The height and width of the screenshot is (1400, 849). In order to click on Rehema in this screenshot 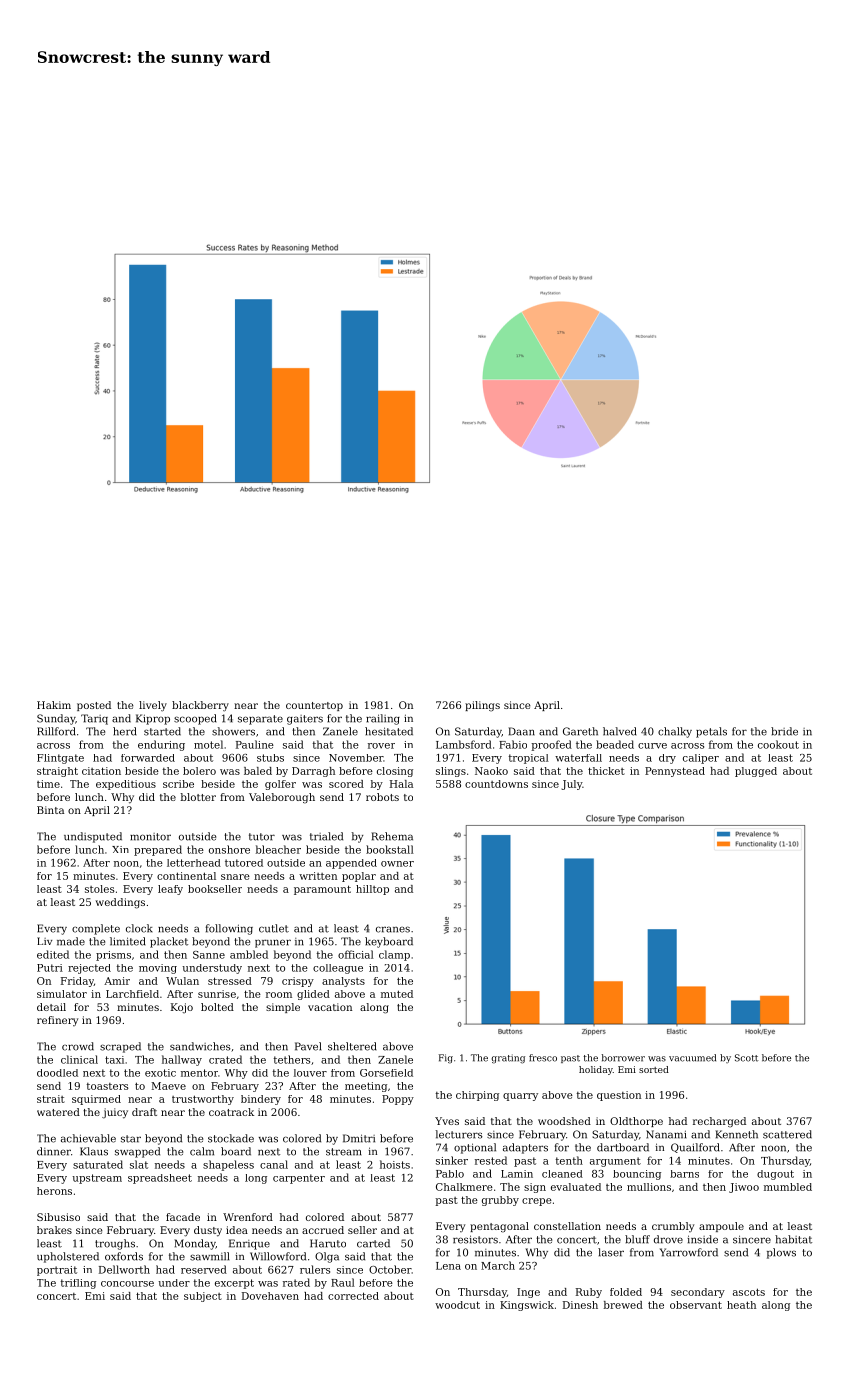, I will do `click(392, 836)`.
